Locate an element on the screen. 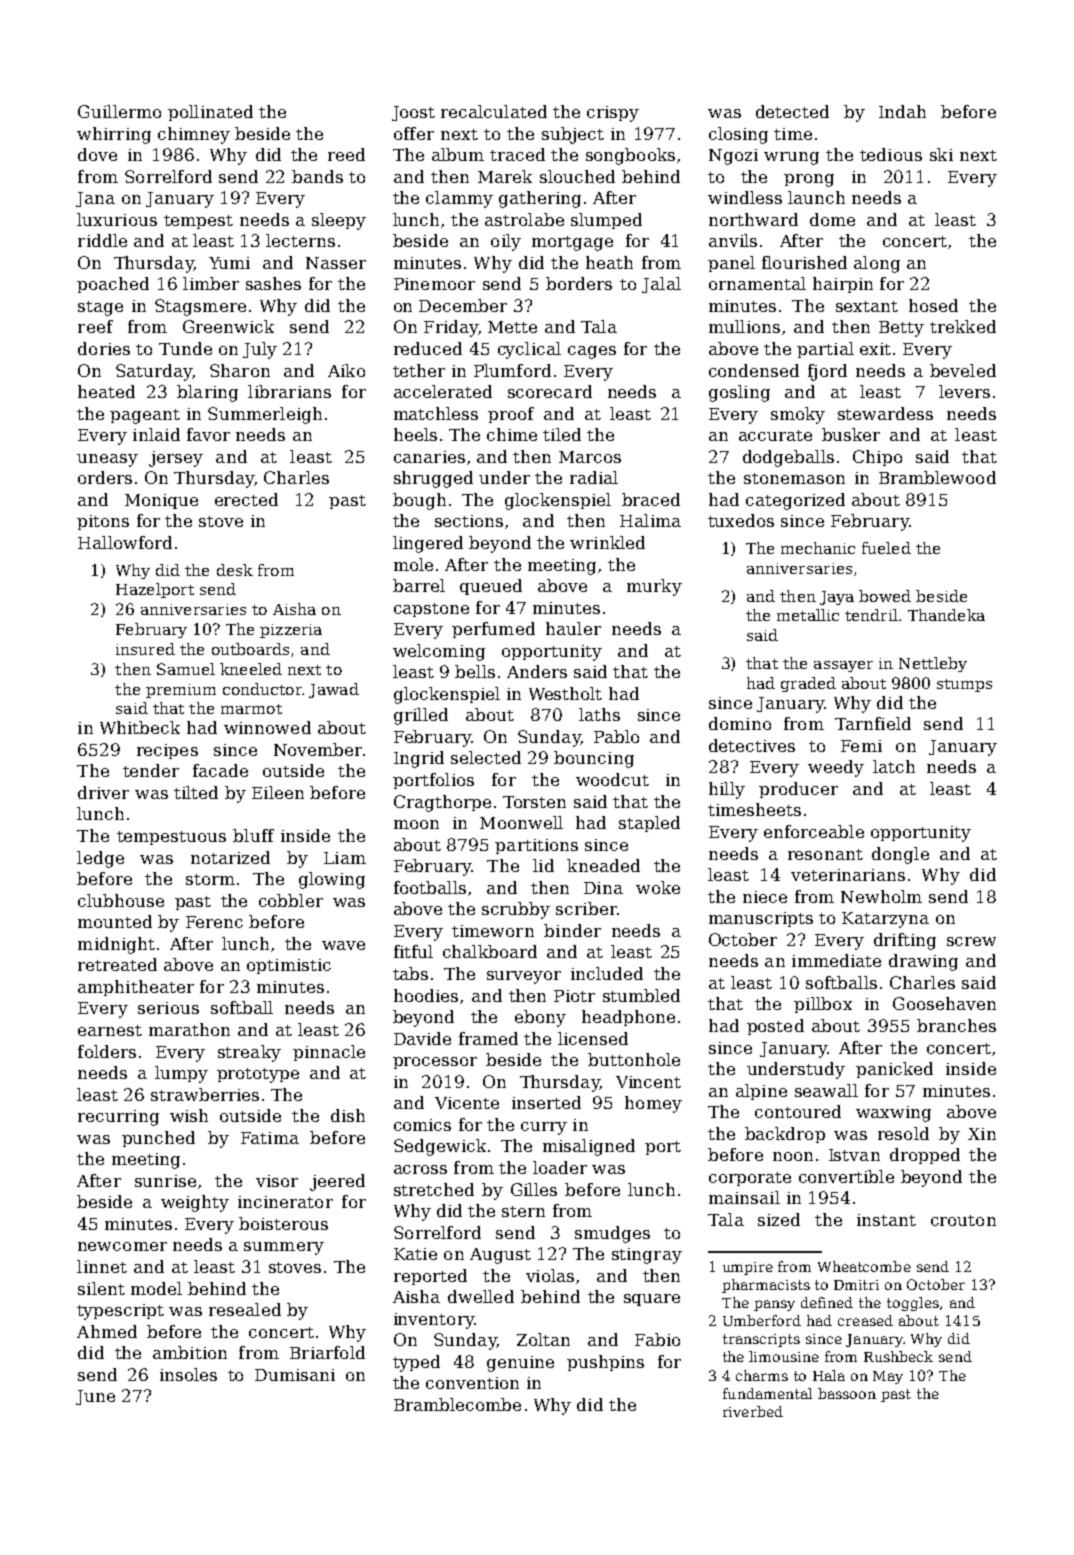 The height and width of the screenshot is (1555, 1074). hoodies is located at coordinates (426, 995).
